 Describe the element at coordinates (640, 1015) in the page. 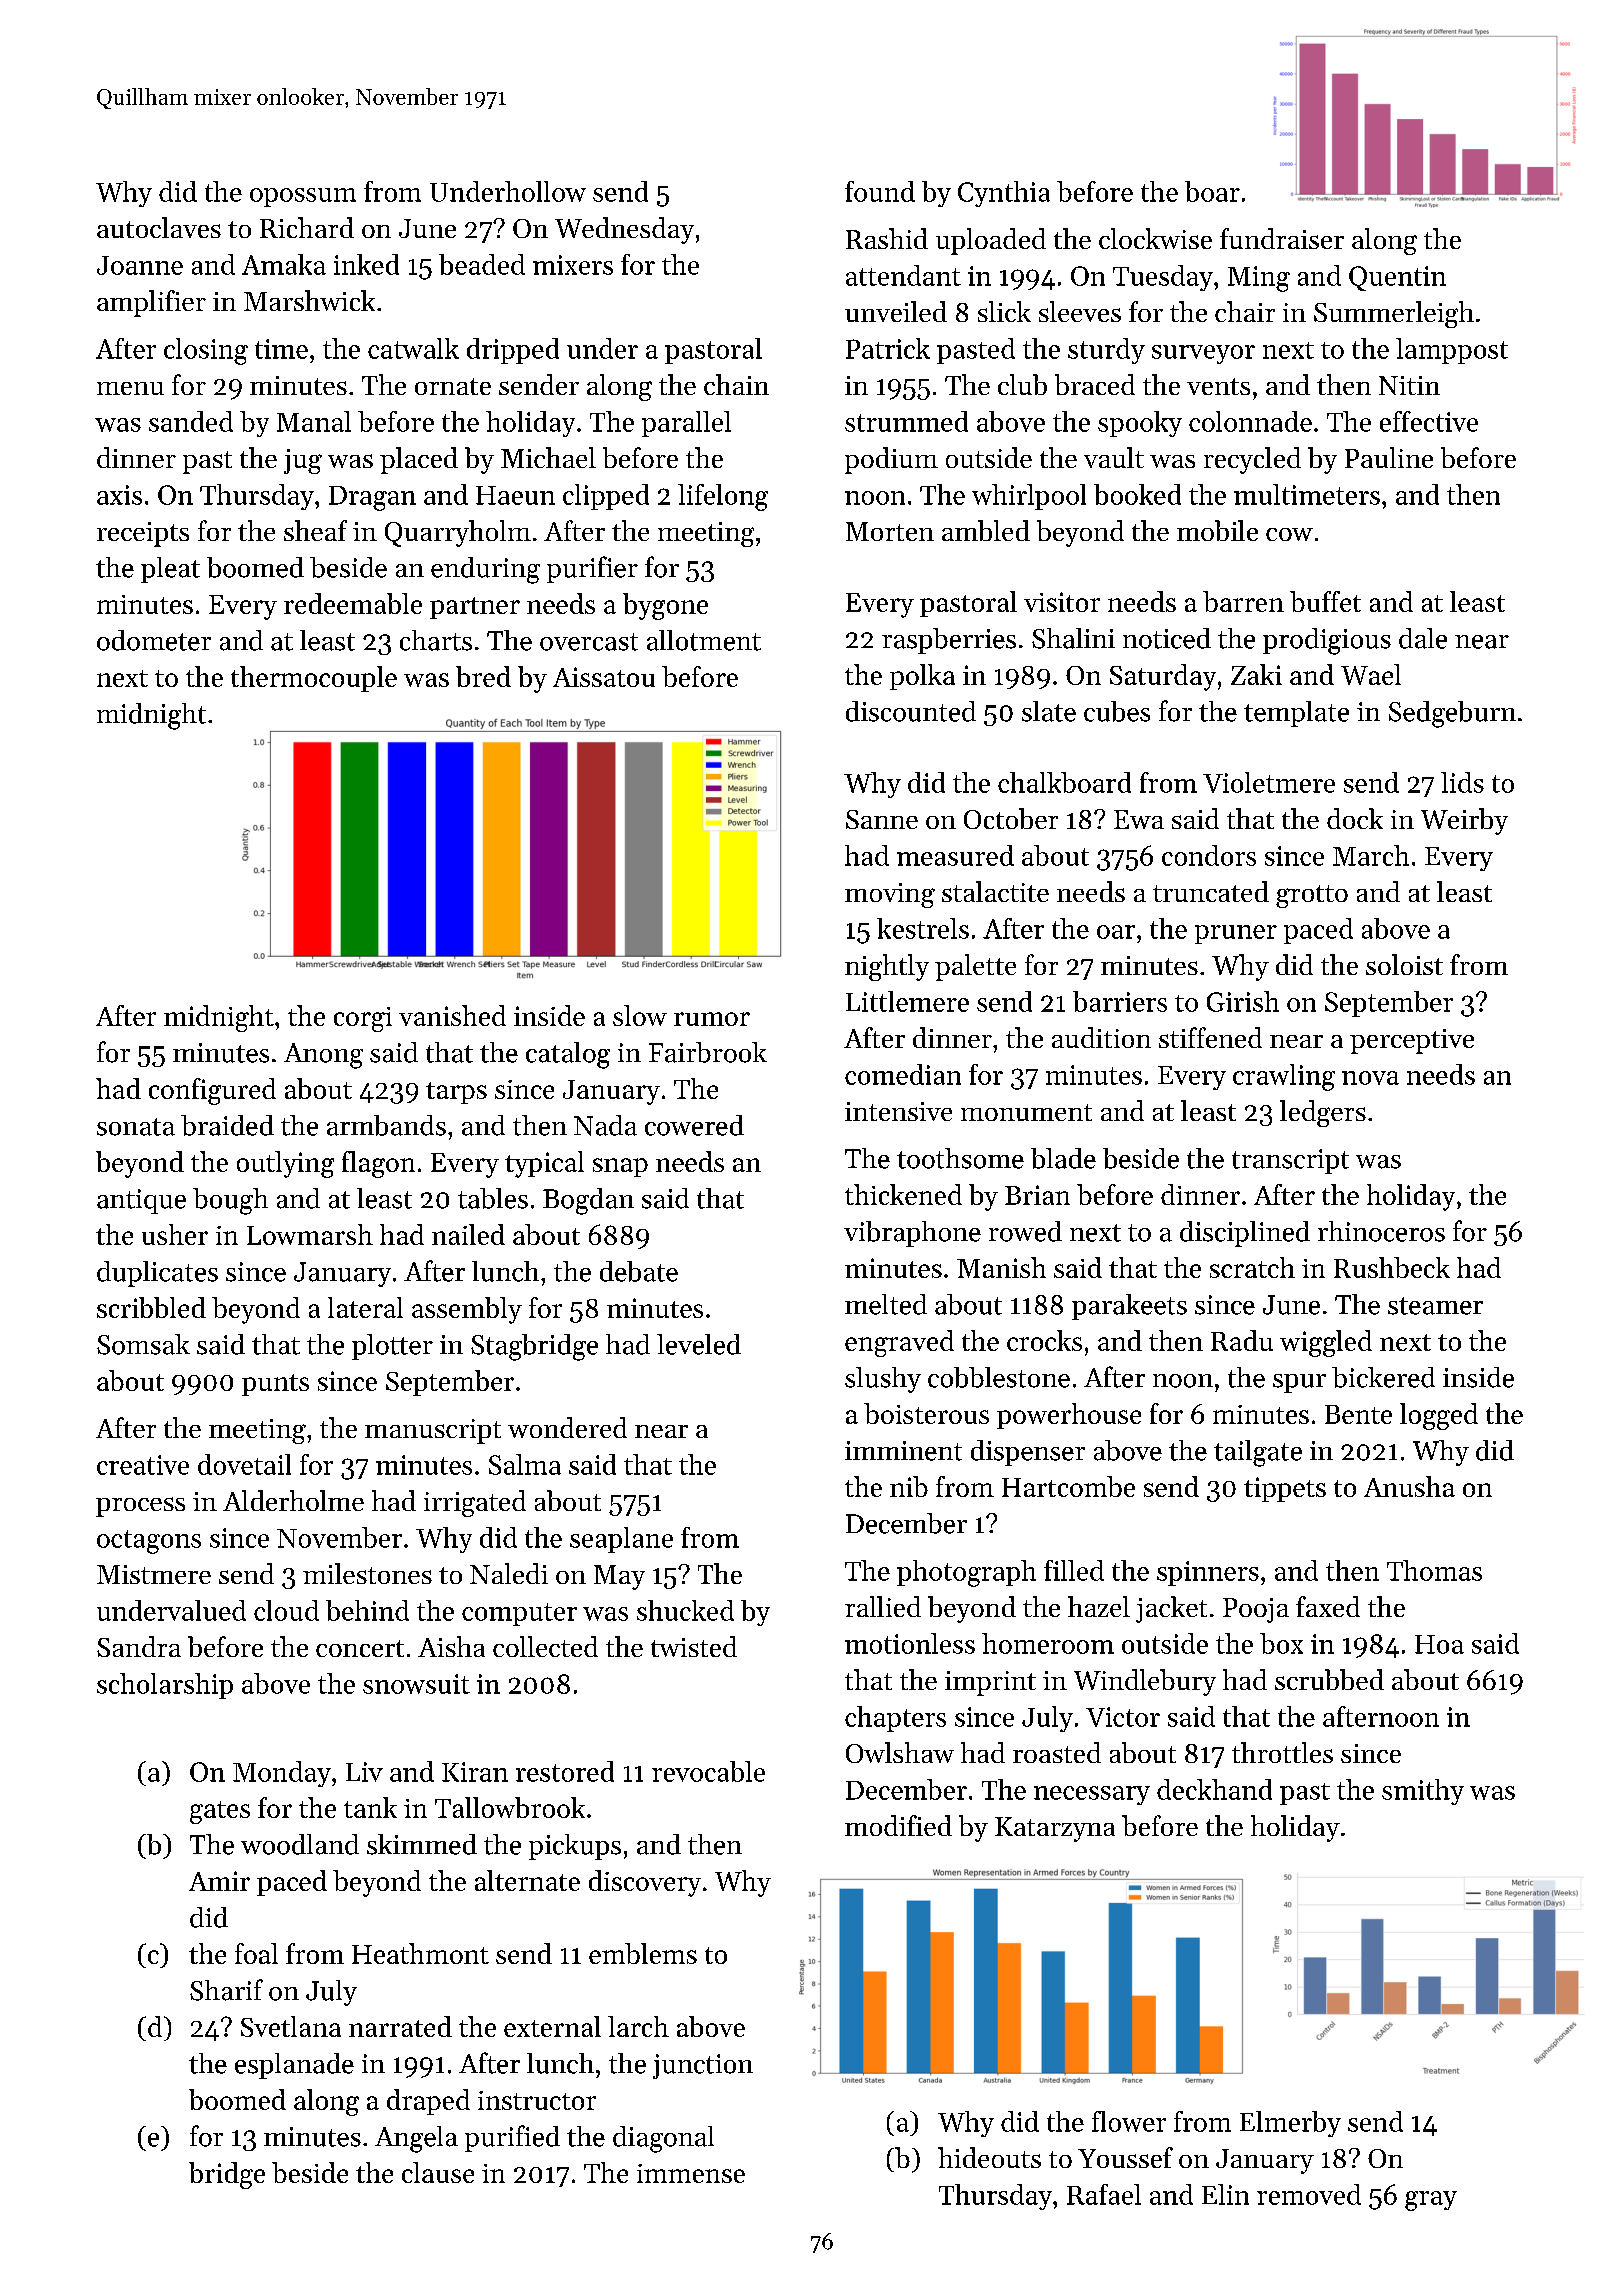

I see `slow` at that location.
